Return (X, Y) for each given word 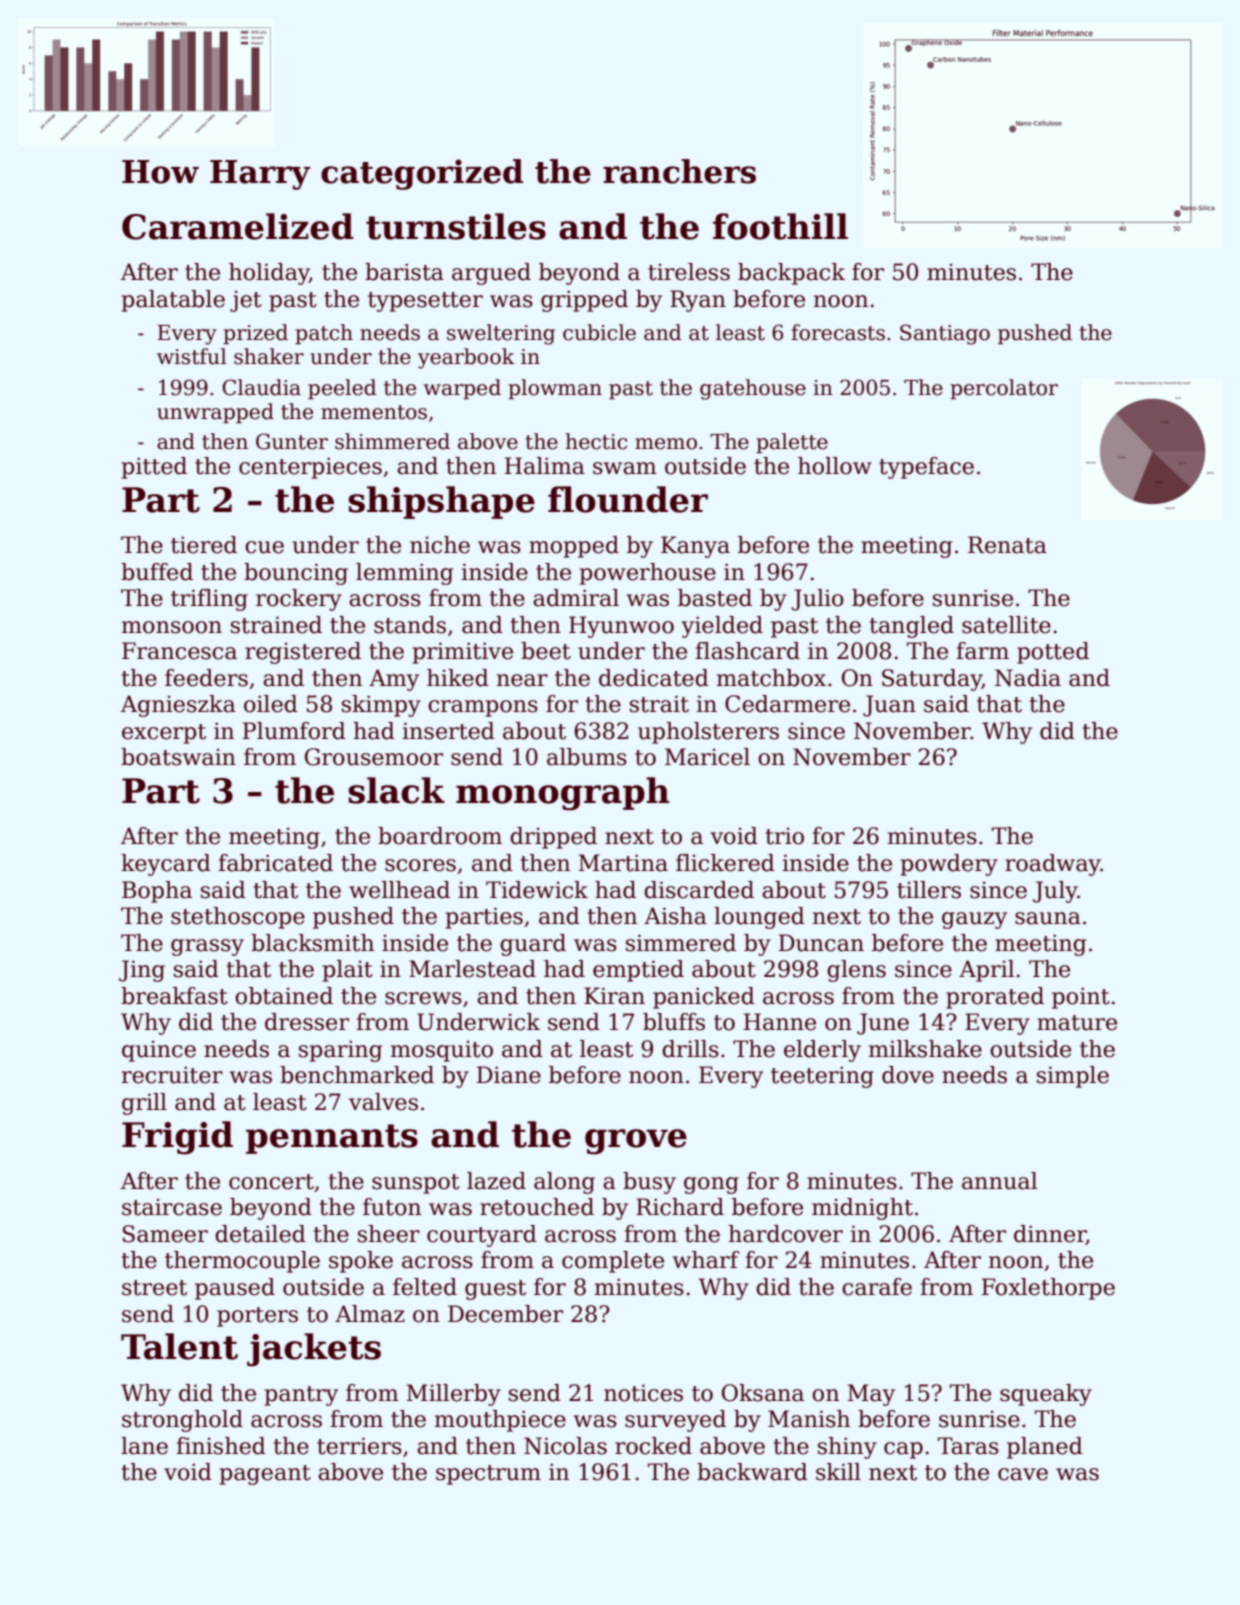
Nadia (1028, 678)
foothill (780, 226)
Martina (623, 863)
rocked (653, 1446)
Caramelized (238, 226)
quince (159, 1051)
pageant (265, 1475)
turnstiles (456, 226)
